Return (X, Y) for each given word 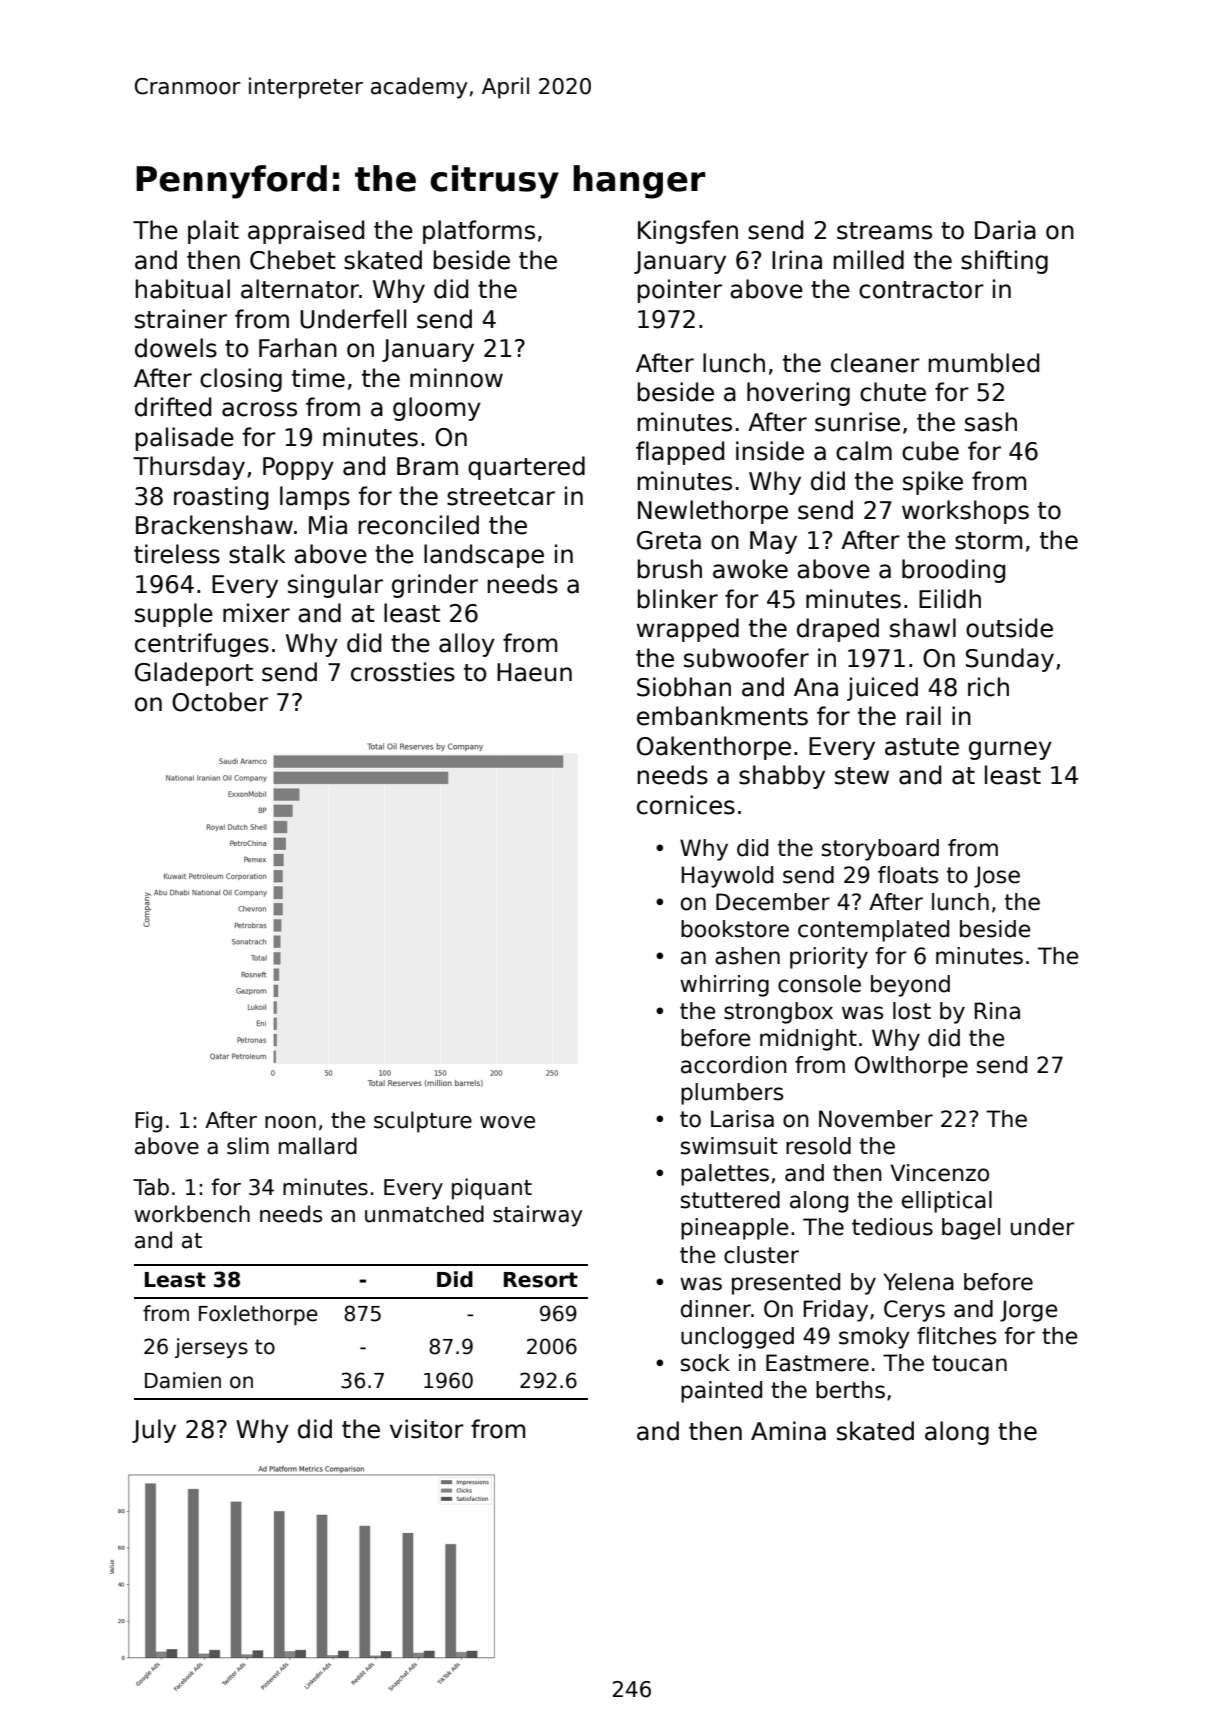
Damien (183, 1380)
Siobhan (684, 687)
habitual (183, 289)
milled (869, 260)
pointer (680, 291)
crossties (403, 672)
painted (721, 1392)
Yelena (918, 1282)
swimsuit (729, 1146)
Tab (151, 1187)
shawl (923, 628)
